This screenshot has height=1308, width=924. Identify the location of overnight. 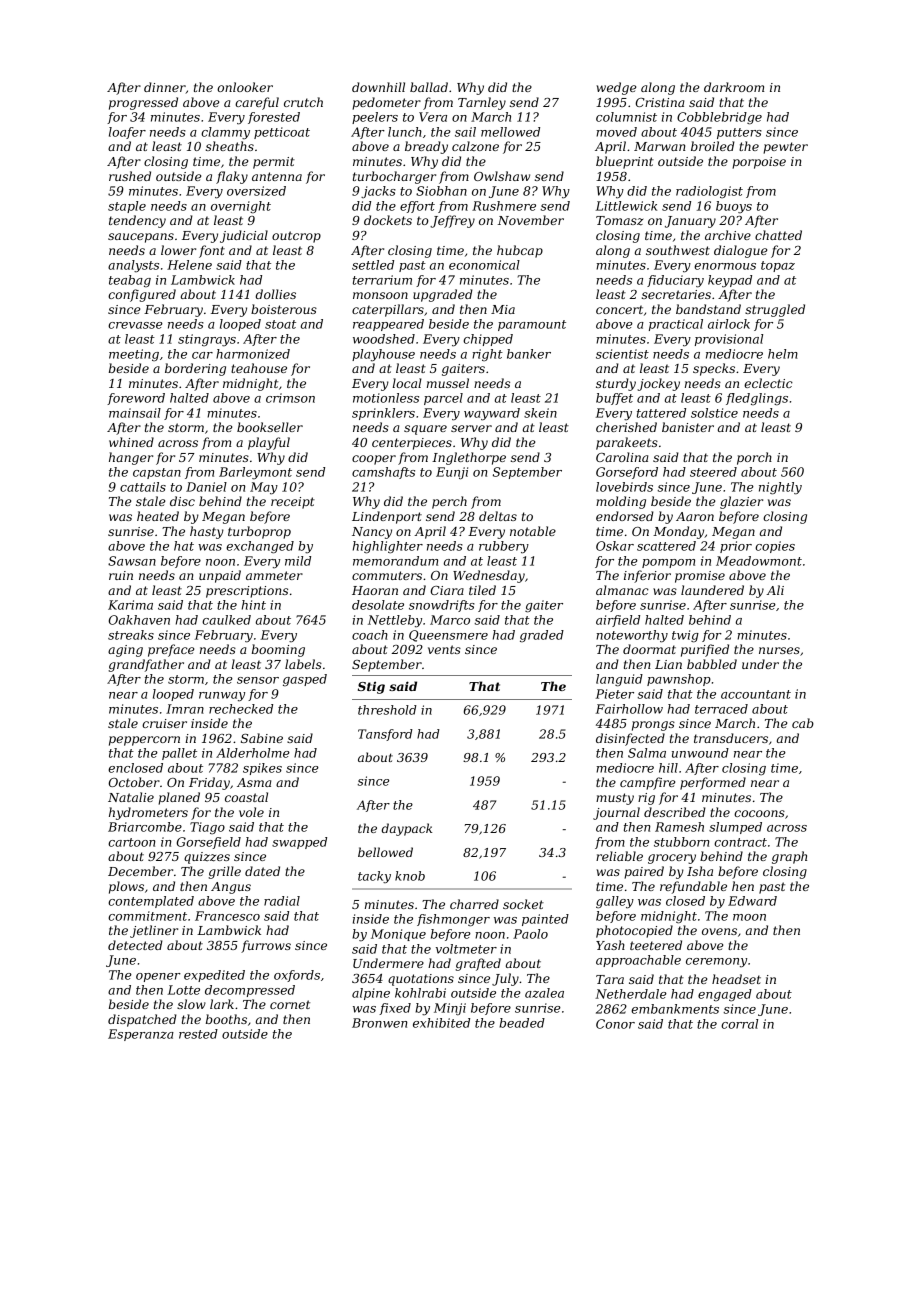
(241, 207).
